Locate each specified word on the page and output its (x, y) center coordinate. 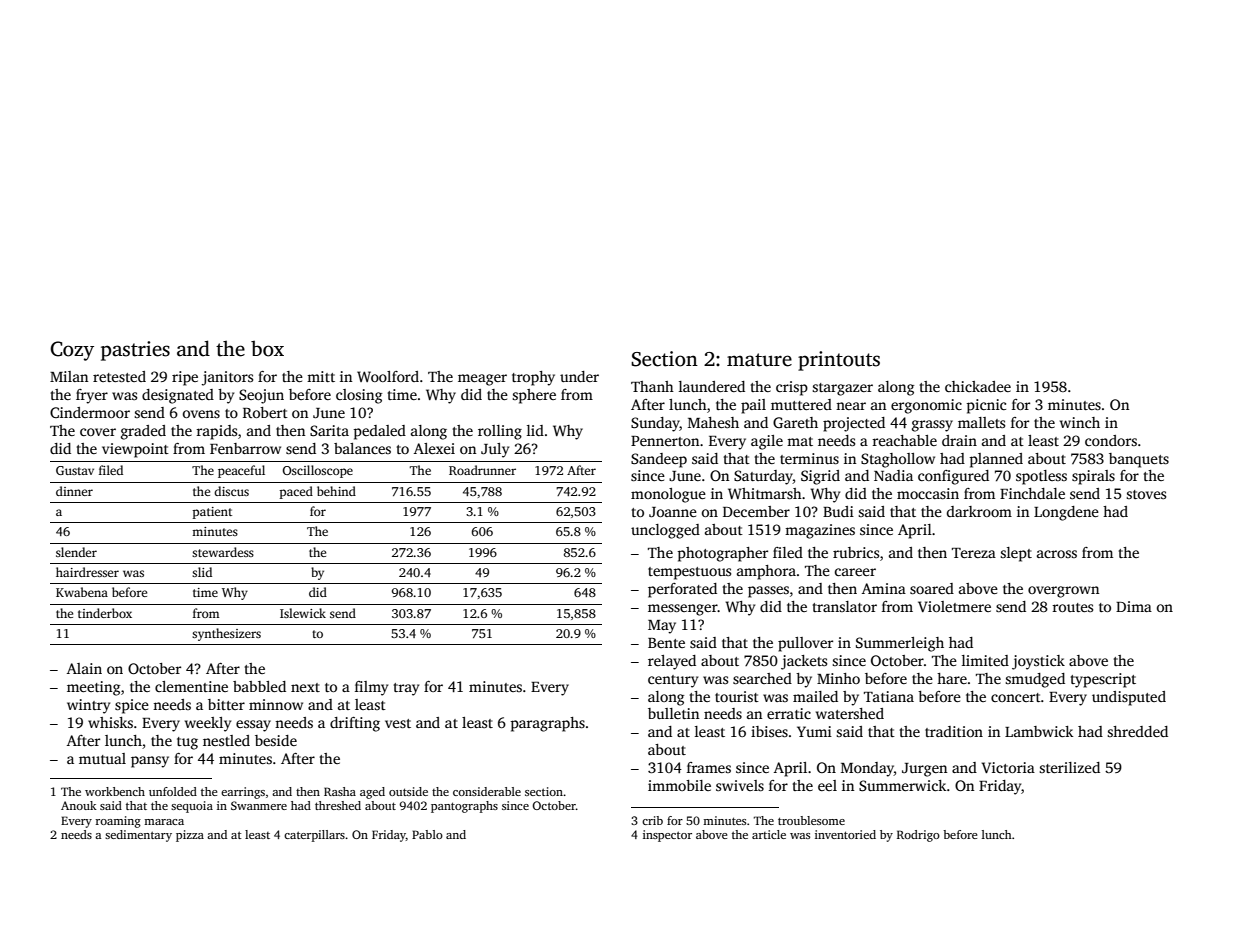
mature (759, 360)
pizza (190, 836)
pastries (135, 351)
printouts (839, 361)
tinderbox (105, 613)
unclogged (665, 531)
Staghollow (898, 460)
